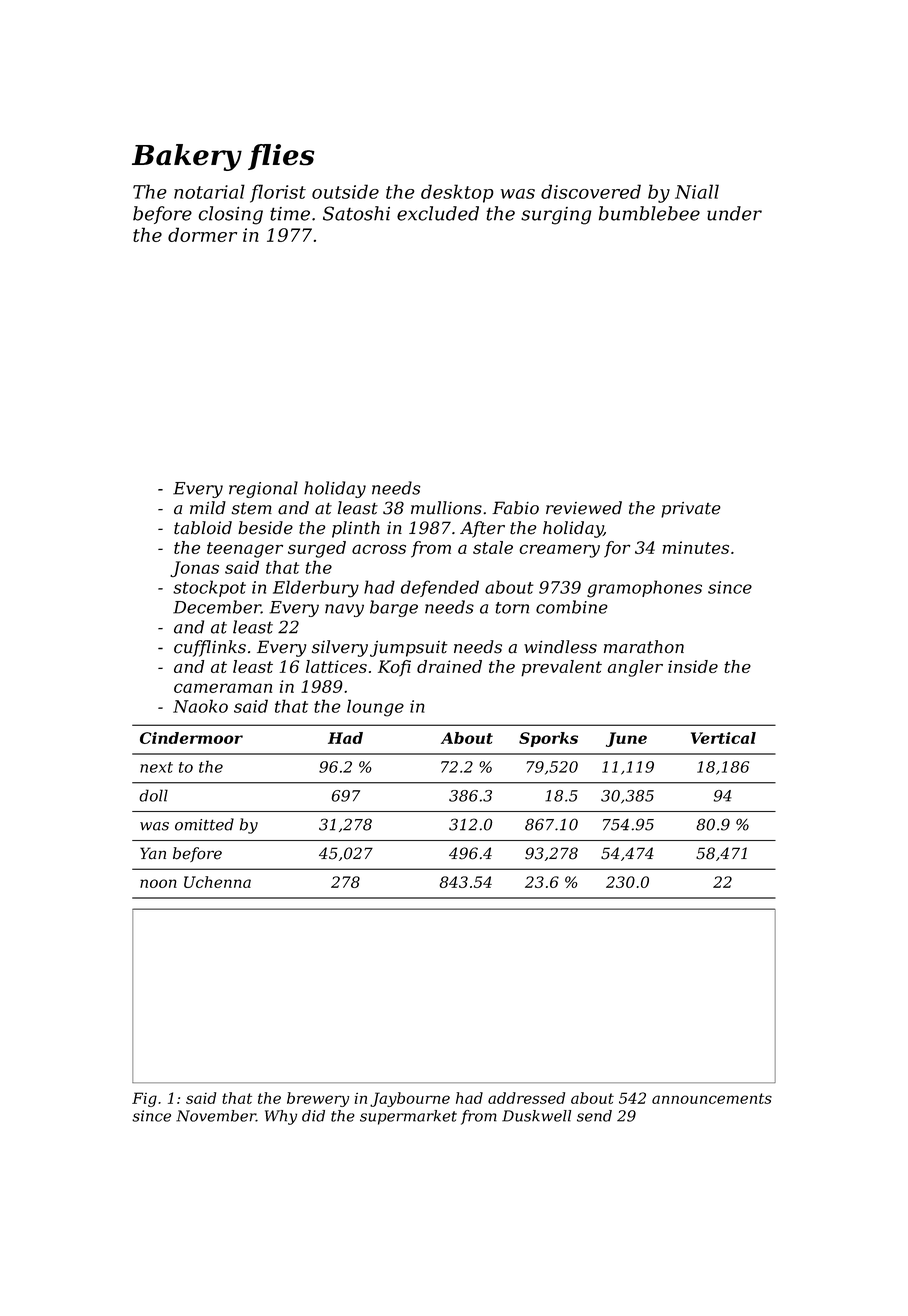 The image size is (908, 1316). Describe the element at coordinates (440, 588) in the document. I see `defended` at that location.
